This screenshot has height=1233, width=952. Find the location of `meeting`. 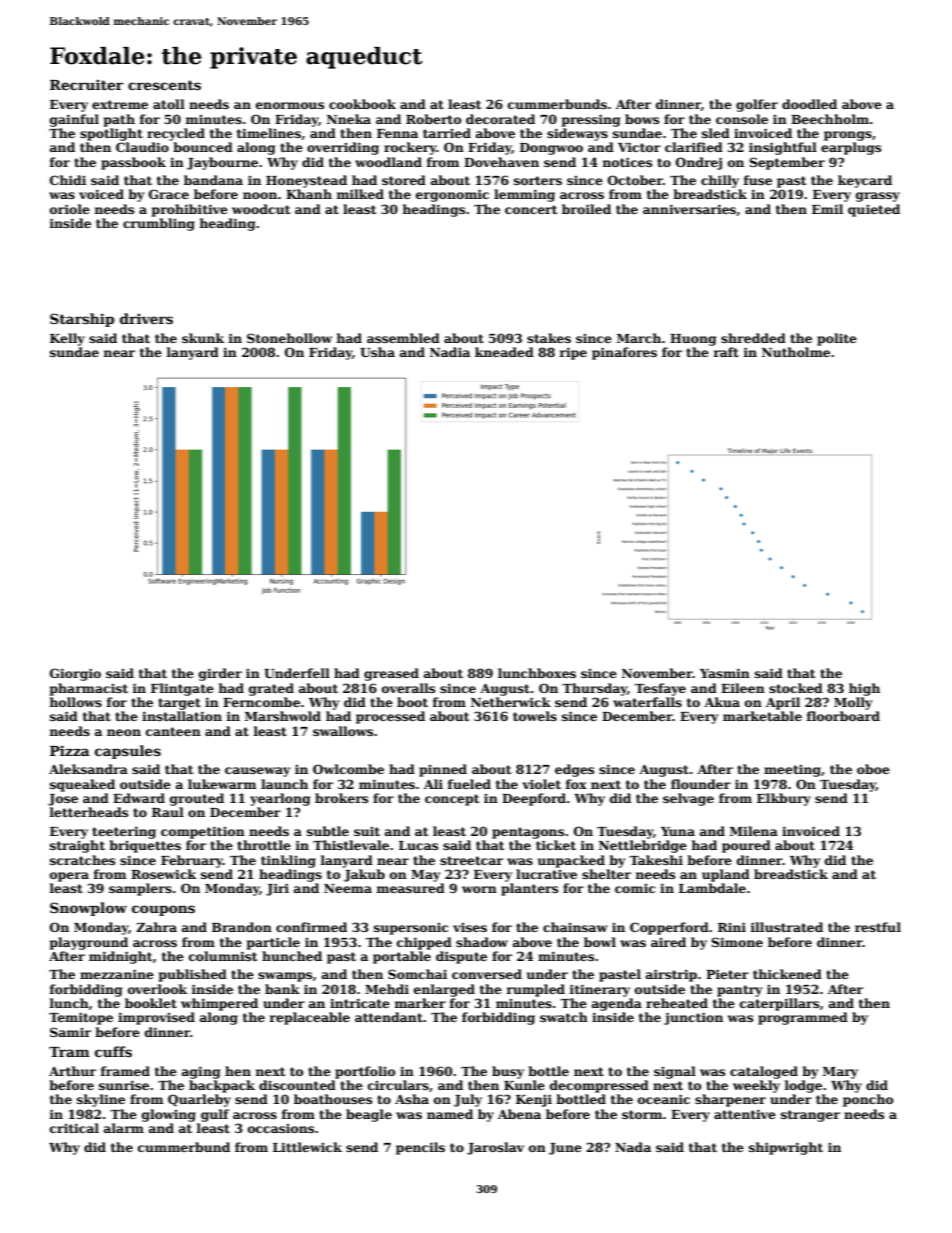

meeting is located at coordinates (792, 771).
